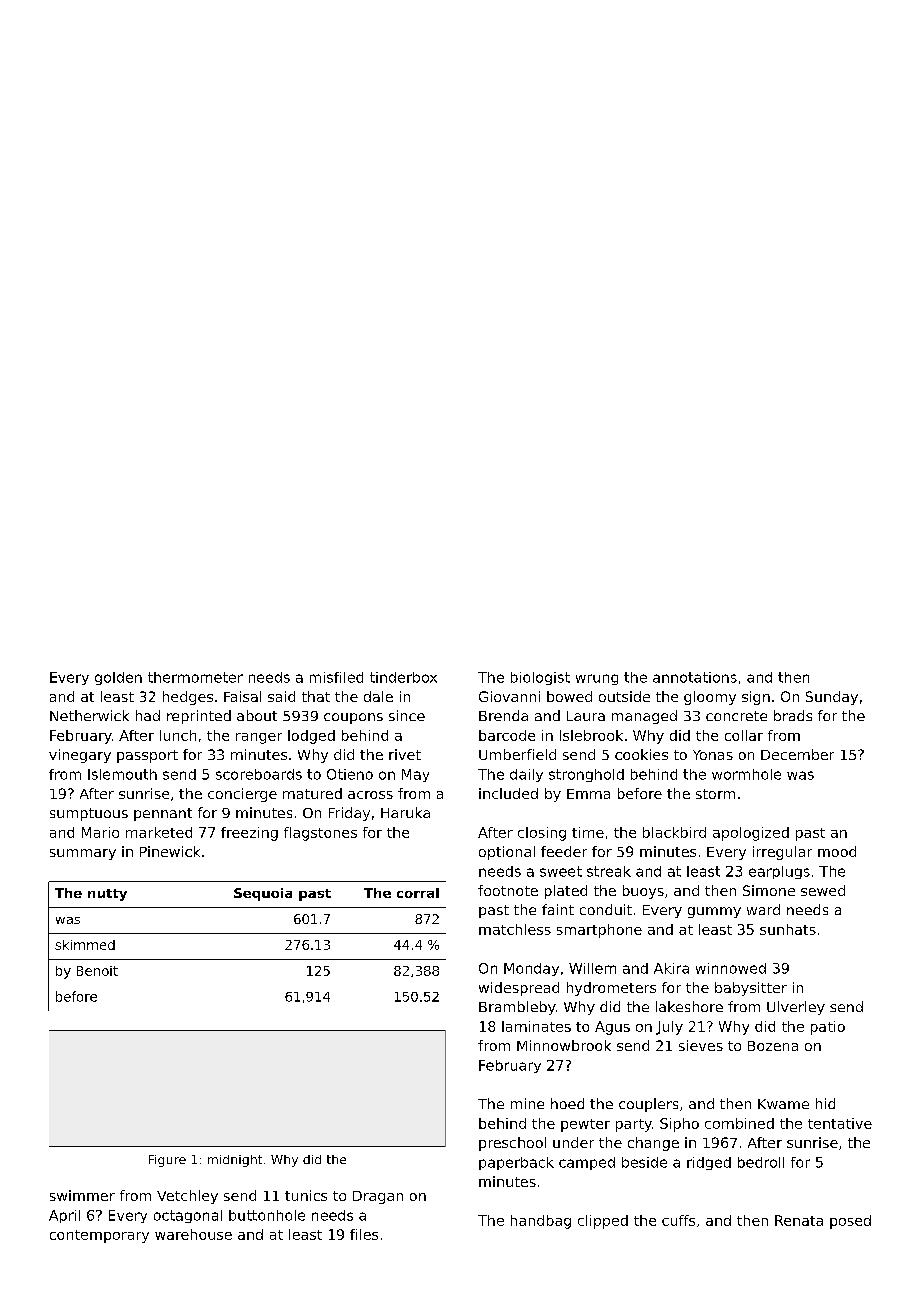 This document has height=1308, width=924. I want to click on buoys, so click(643, 892).
